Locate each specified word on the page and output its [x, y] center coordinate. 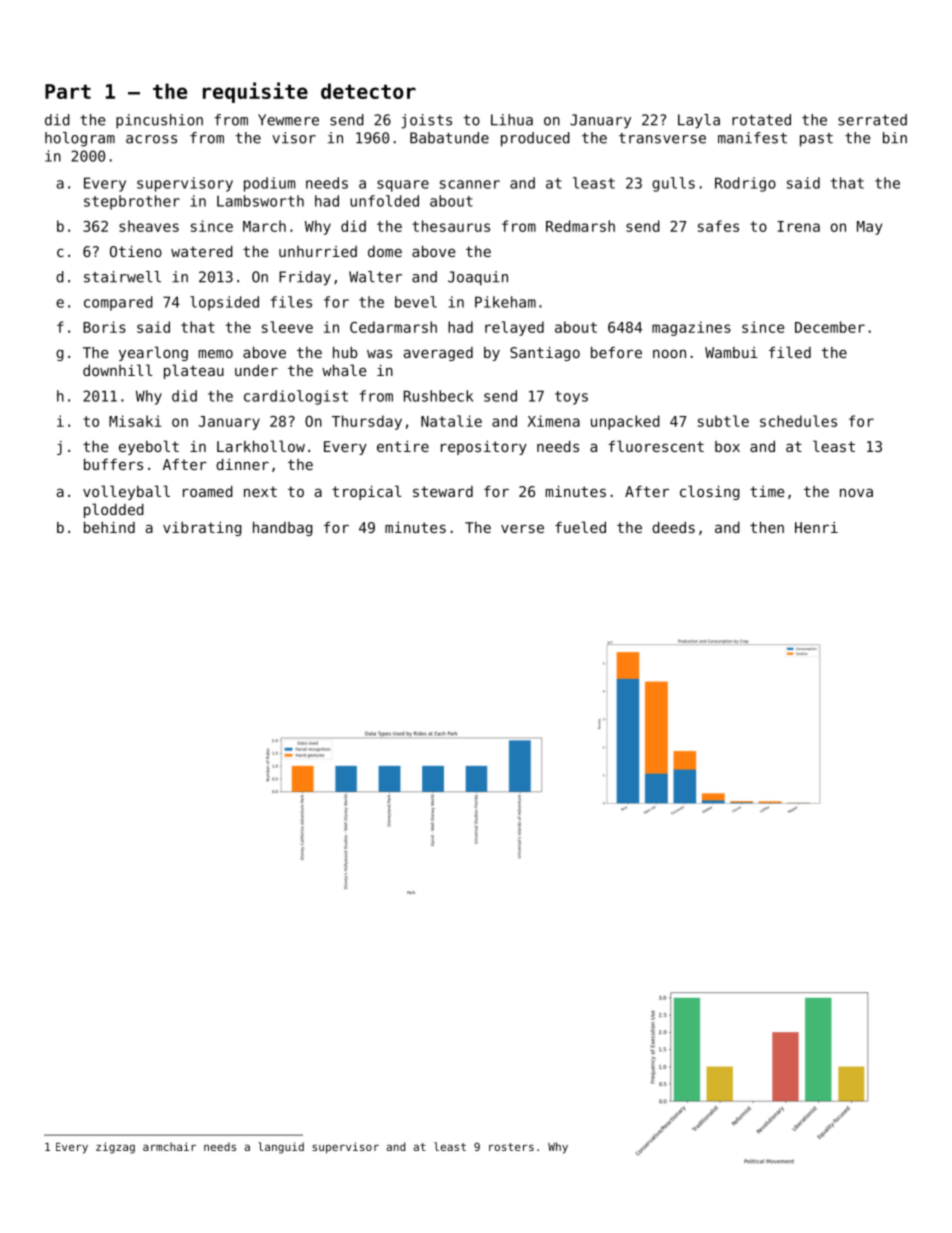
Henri [816, 527]
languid [281, 1148]
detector [368, 91]
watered [202, 251]
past [816, 140]
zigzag [115, 1148]
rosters [511, 1147]
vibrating [202, 529]
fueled [580, 527]
